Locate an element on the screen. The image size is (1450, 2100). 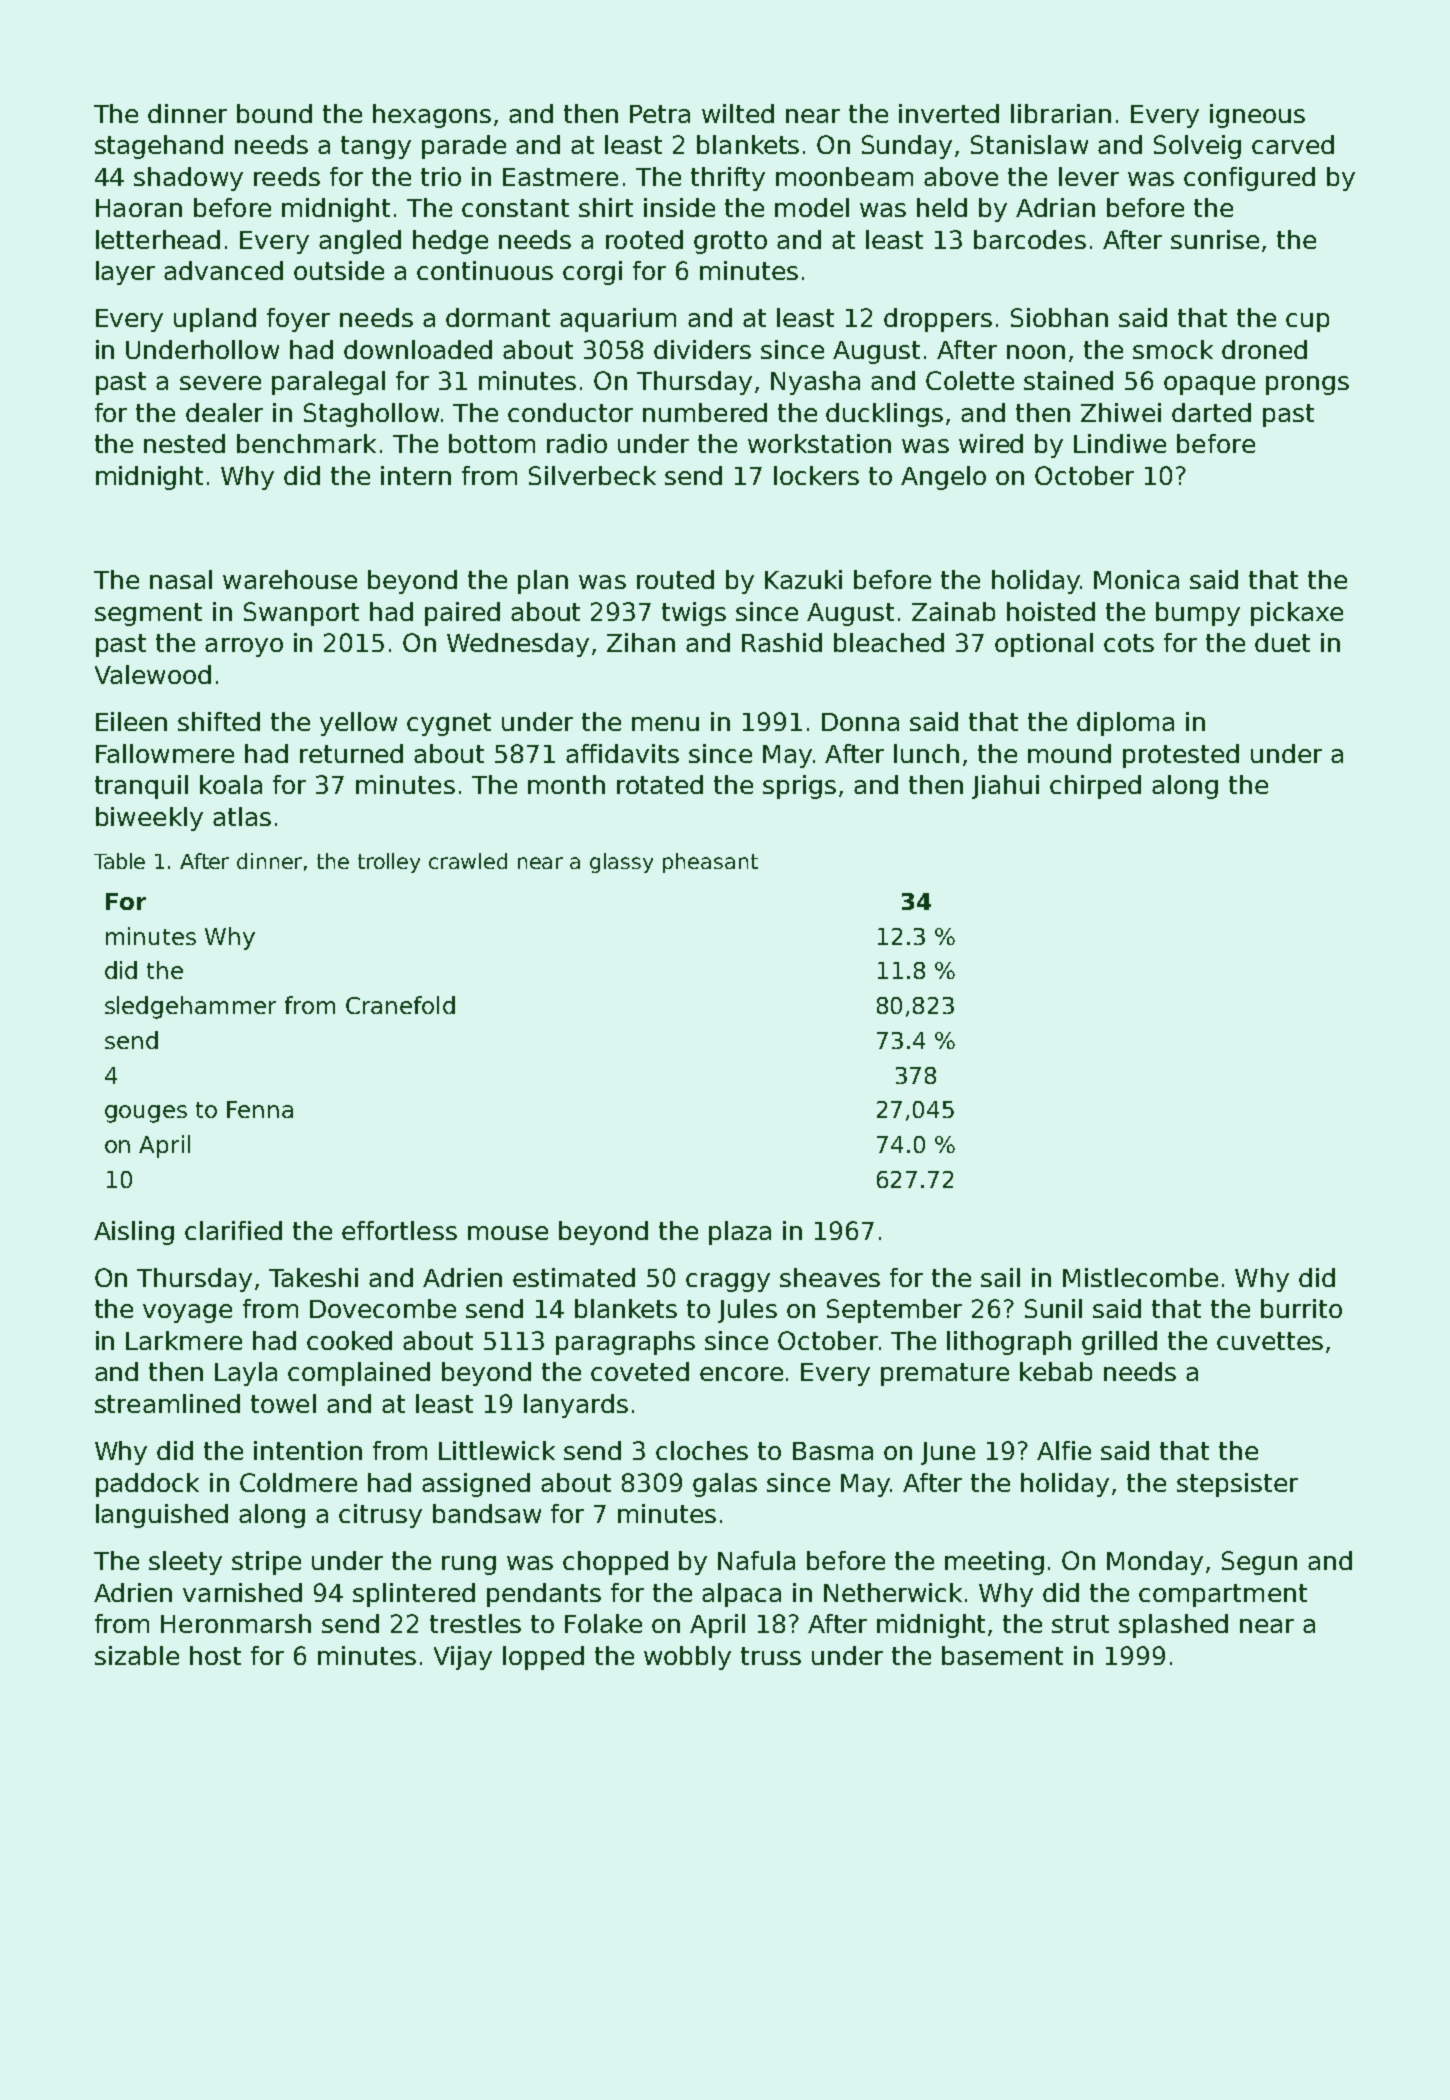
Fenna is located at coordinates (260, 1109).
